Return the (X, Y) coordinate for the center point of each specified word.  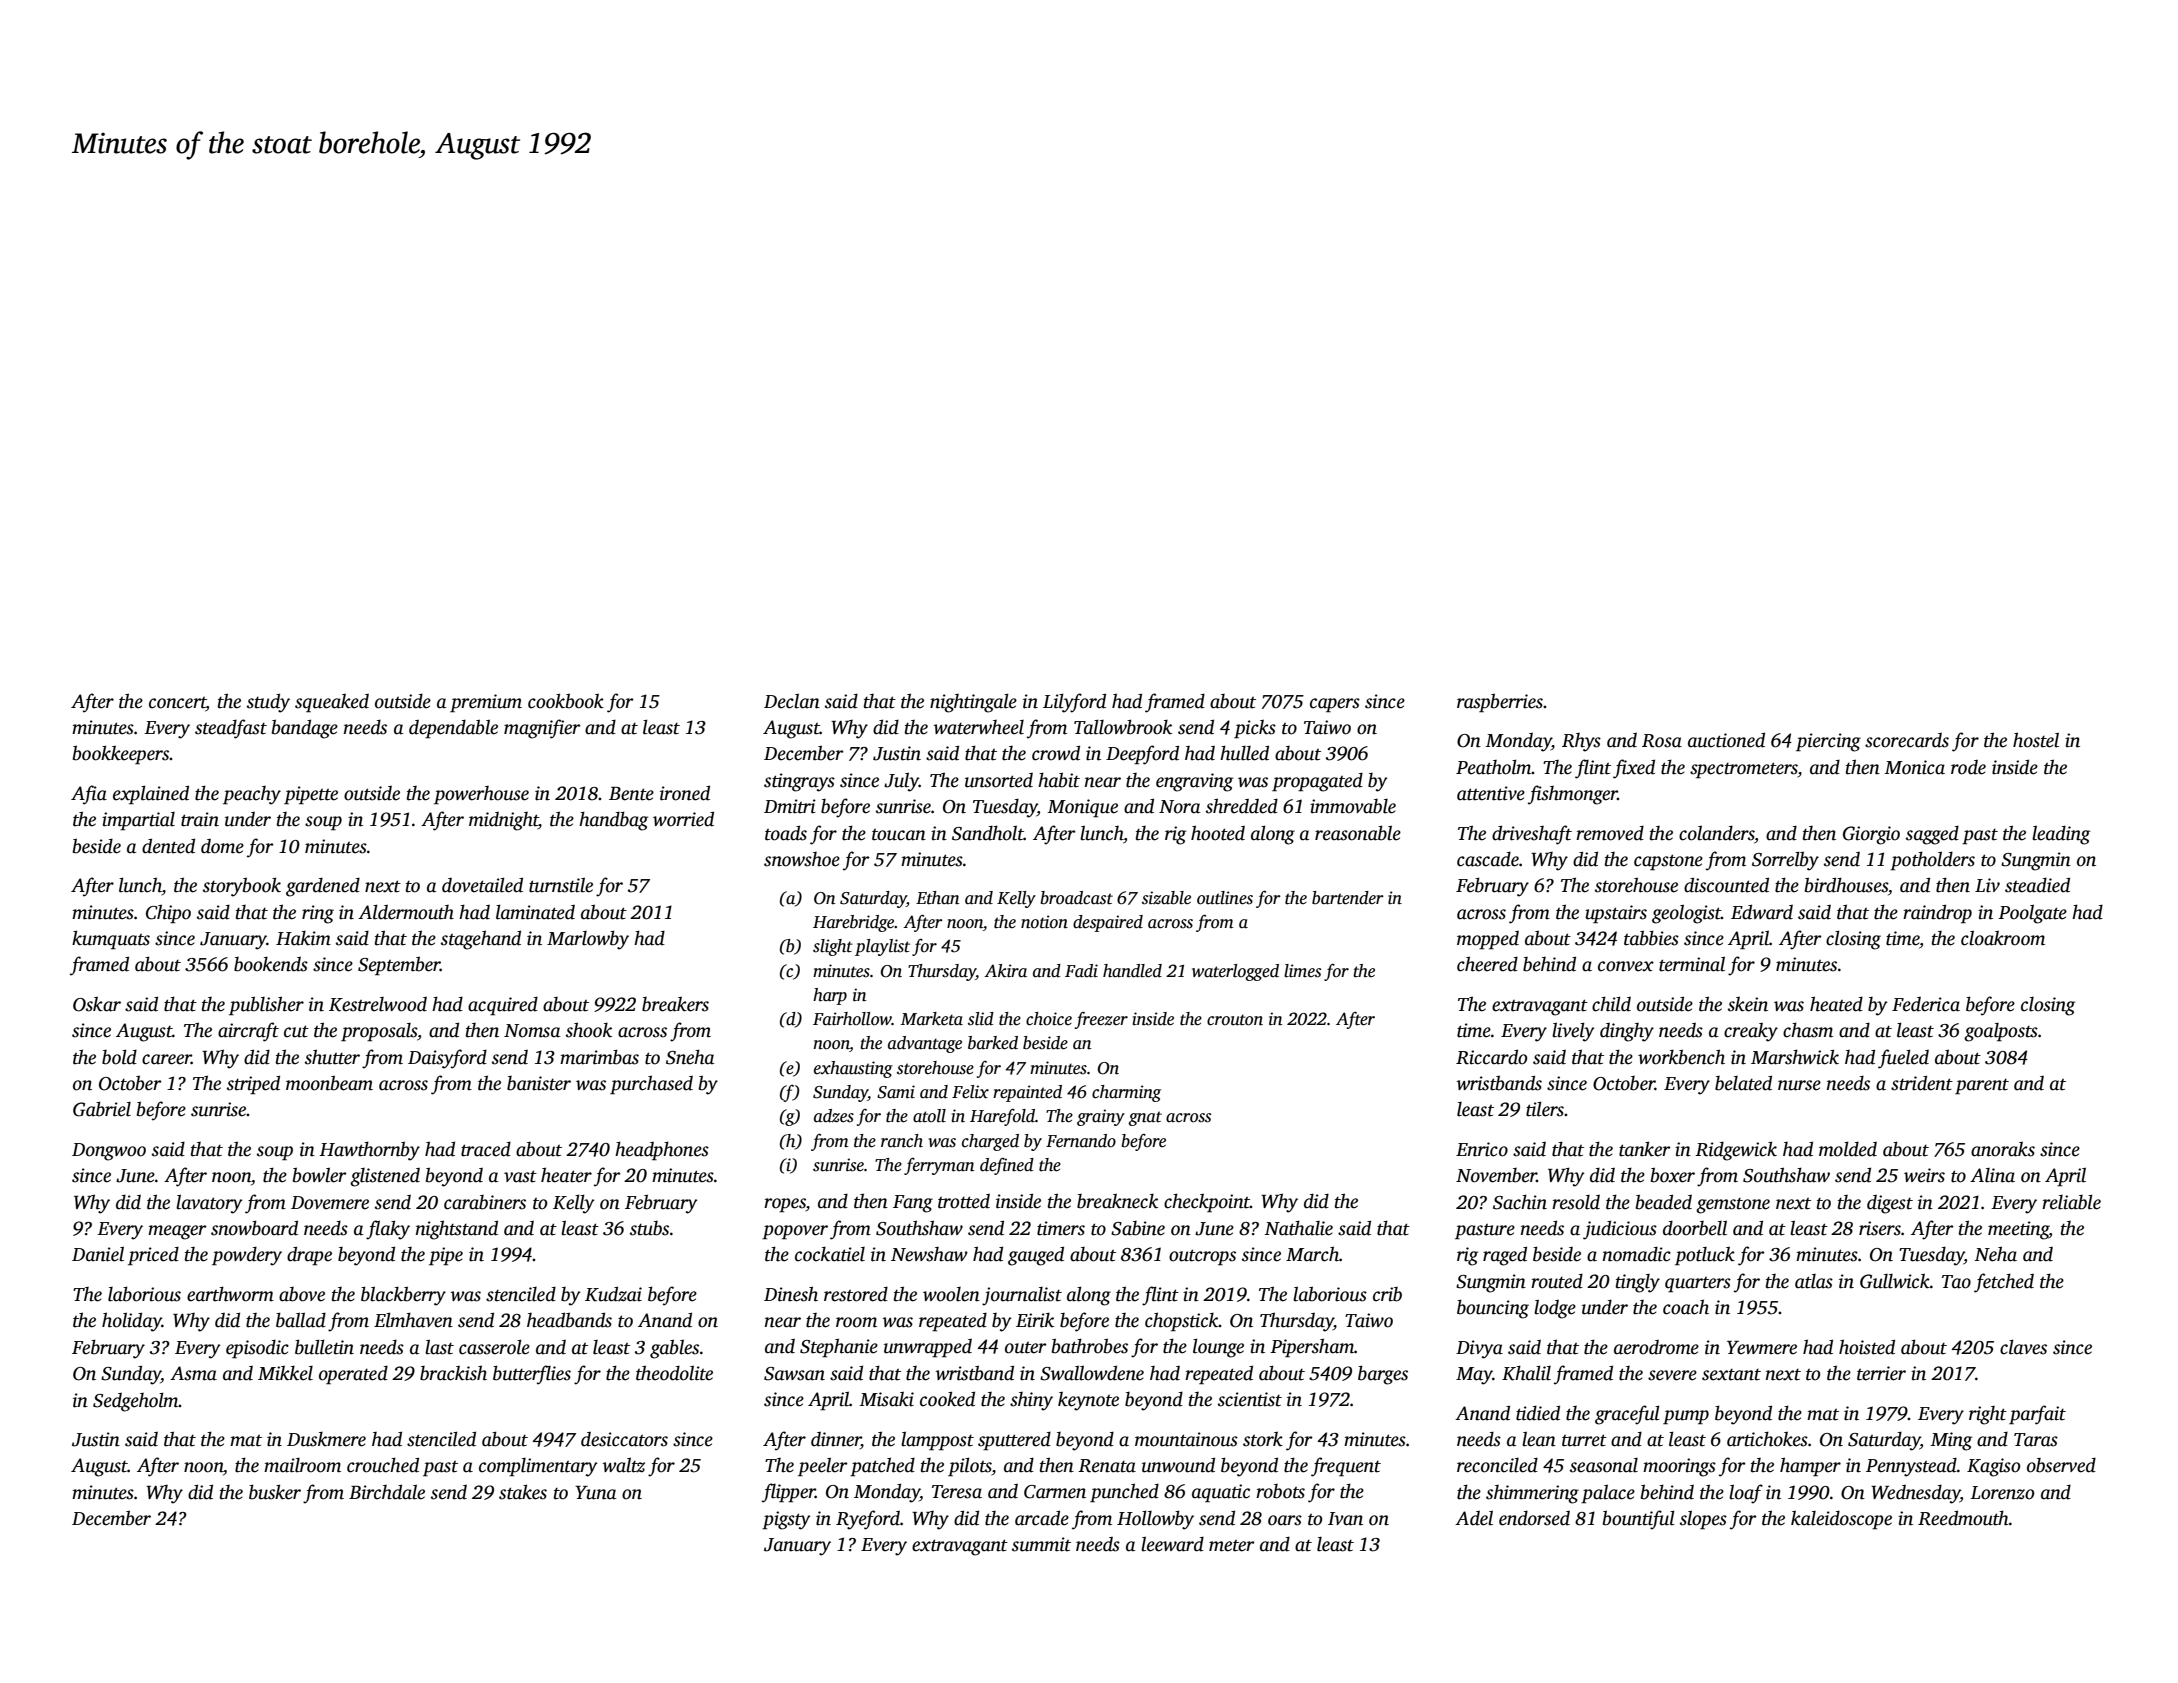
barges (1383, 1375)
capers (1335, 705)
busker (275, 1492)
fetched (2004, 1283)
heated (1836, 1004)
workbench (1681, 1057)
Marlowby (588, 940)
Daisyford (447, 1059)
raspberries (1500, 703)
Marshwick (1795, 1057)
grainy (1101, 1117)
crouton (1235, 1020)
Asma (193, 1373)
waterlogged (1235, 972)
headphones (662, 1151)
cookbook (566, 701)
